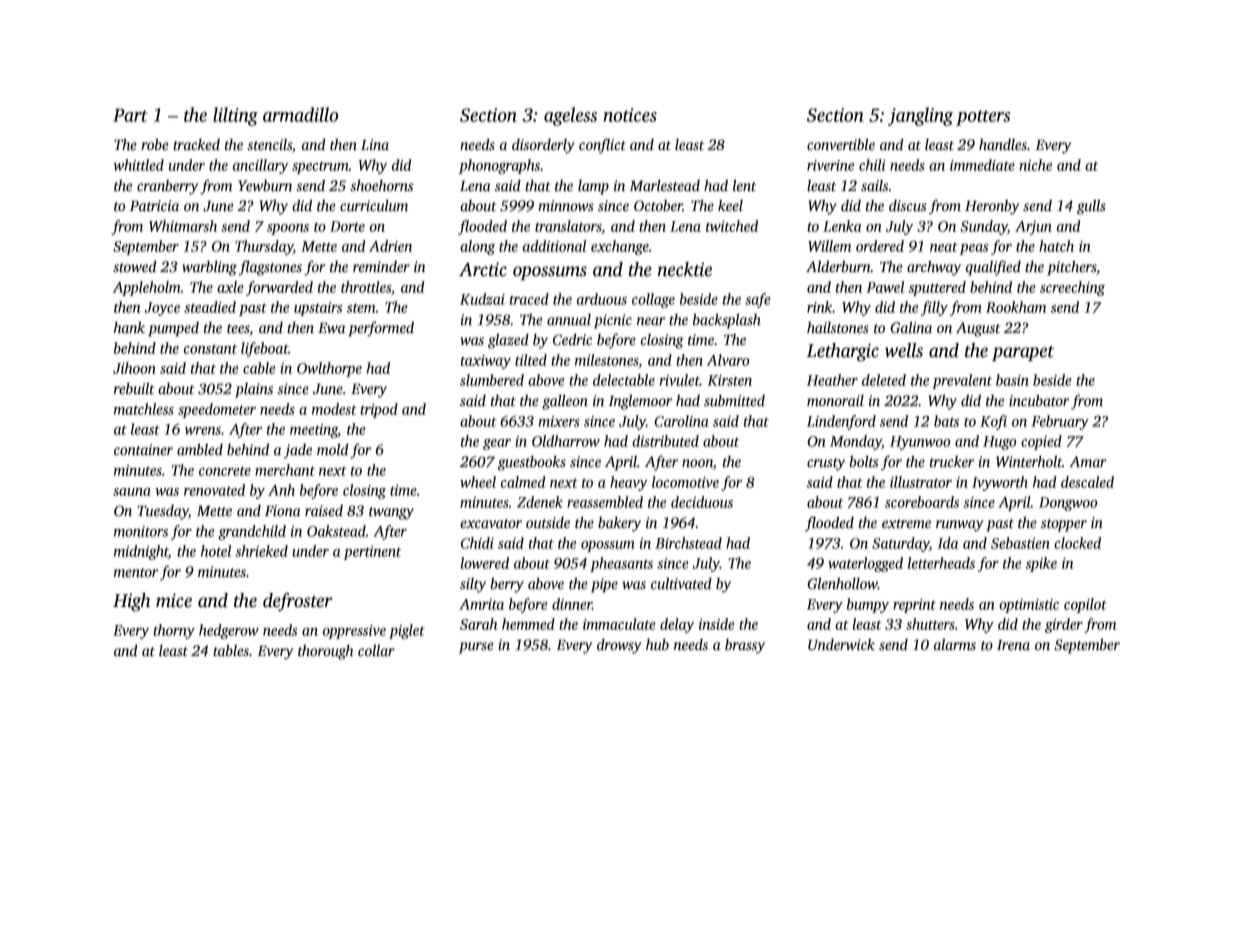  Describe the element at coordinates (1012, 380) in the screenshot. I see `basin` at that location.
